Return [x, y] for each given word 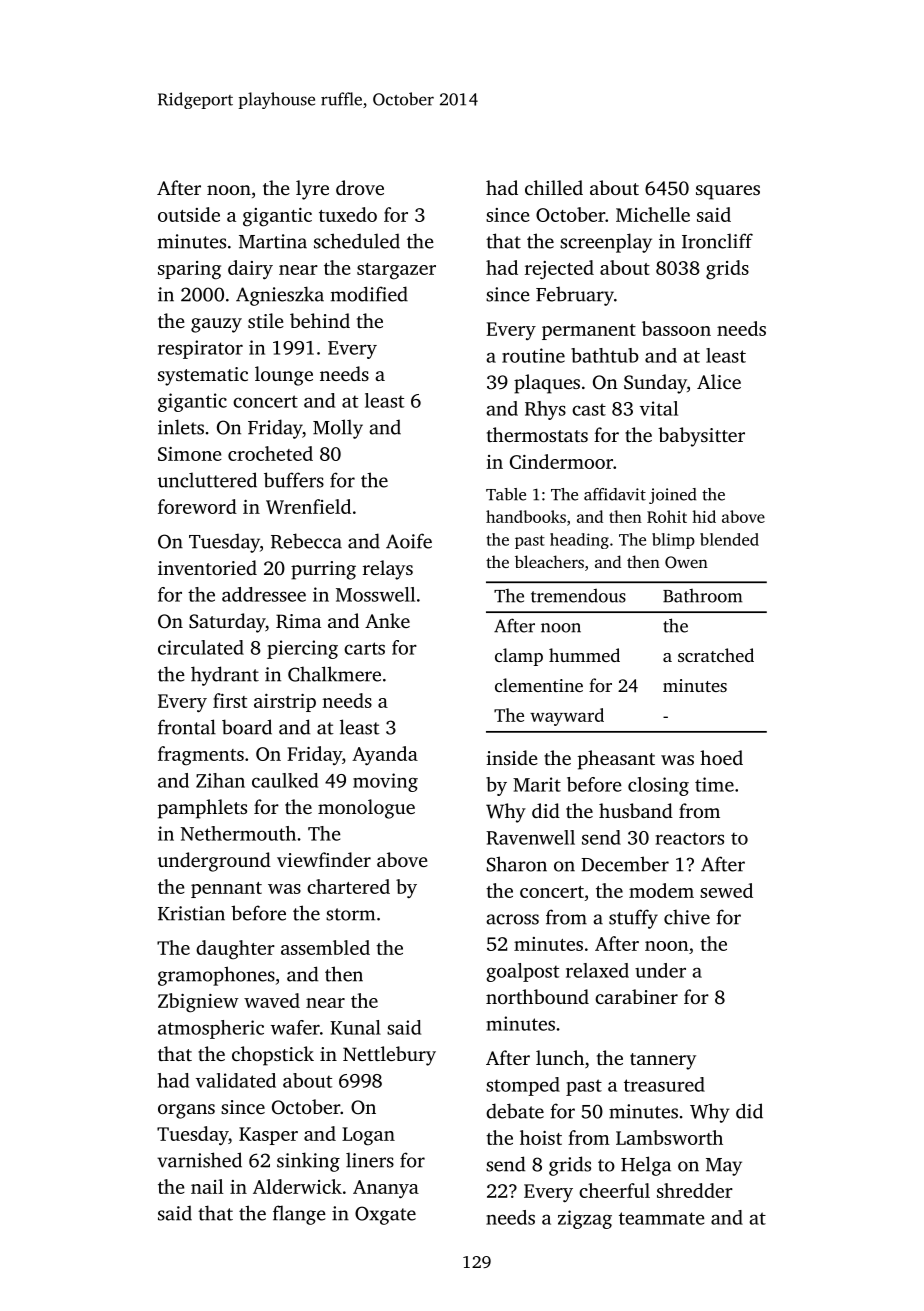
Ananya [386, 1189]
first [230, 700]
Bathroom [703, 596]
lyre [312, 190]
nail [207, 1186]
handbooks [526, 516]
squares [728, 192]
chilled [554, 187]
